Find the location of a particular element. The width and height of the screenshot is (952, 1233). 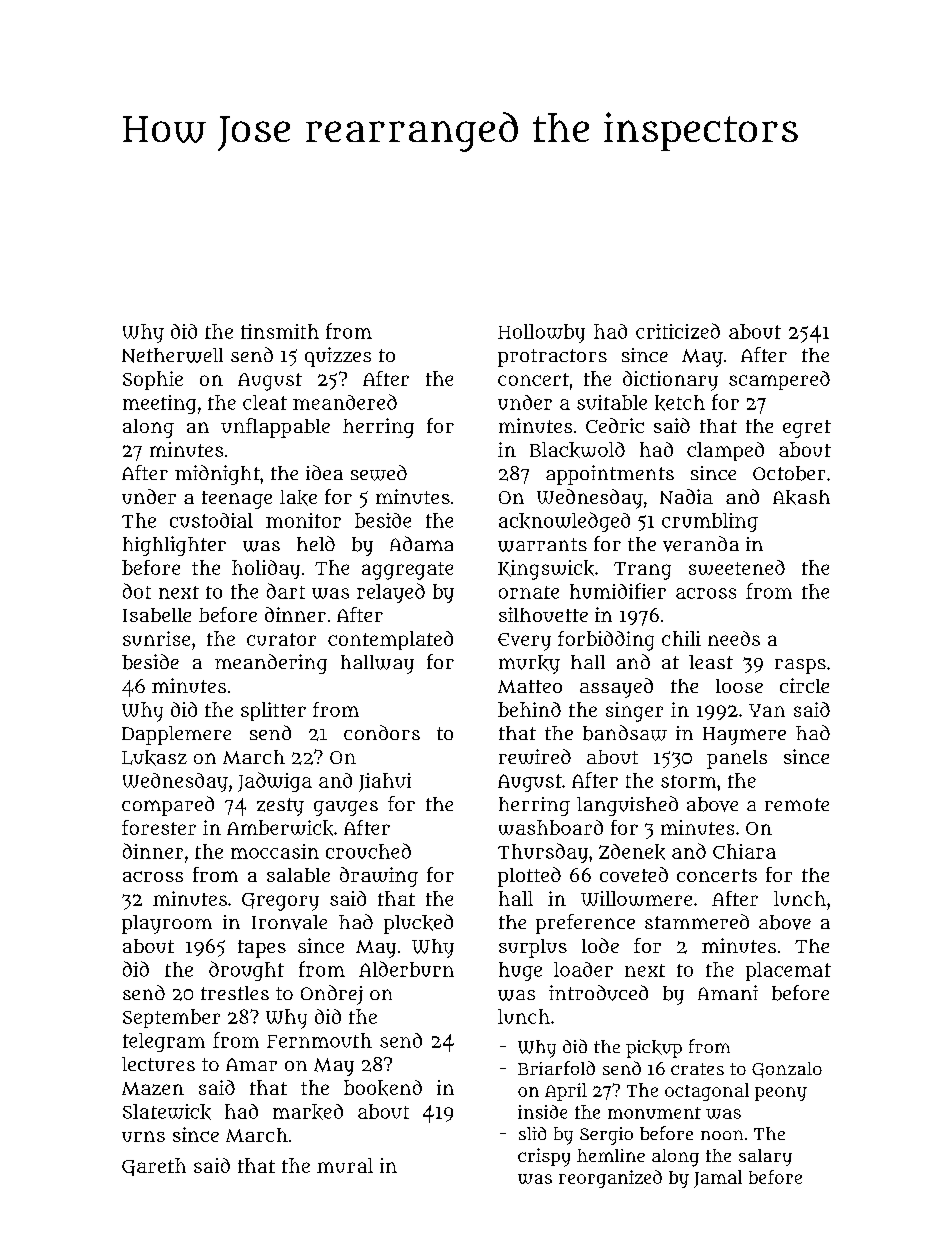

September is located at coordinates (171, 1018).
